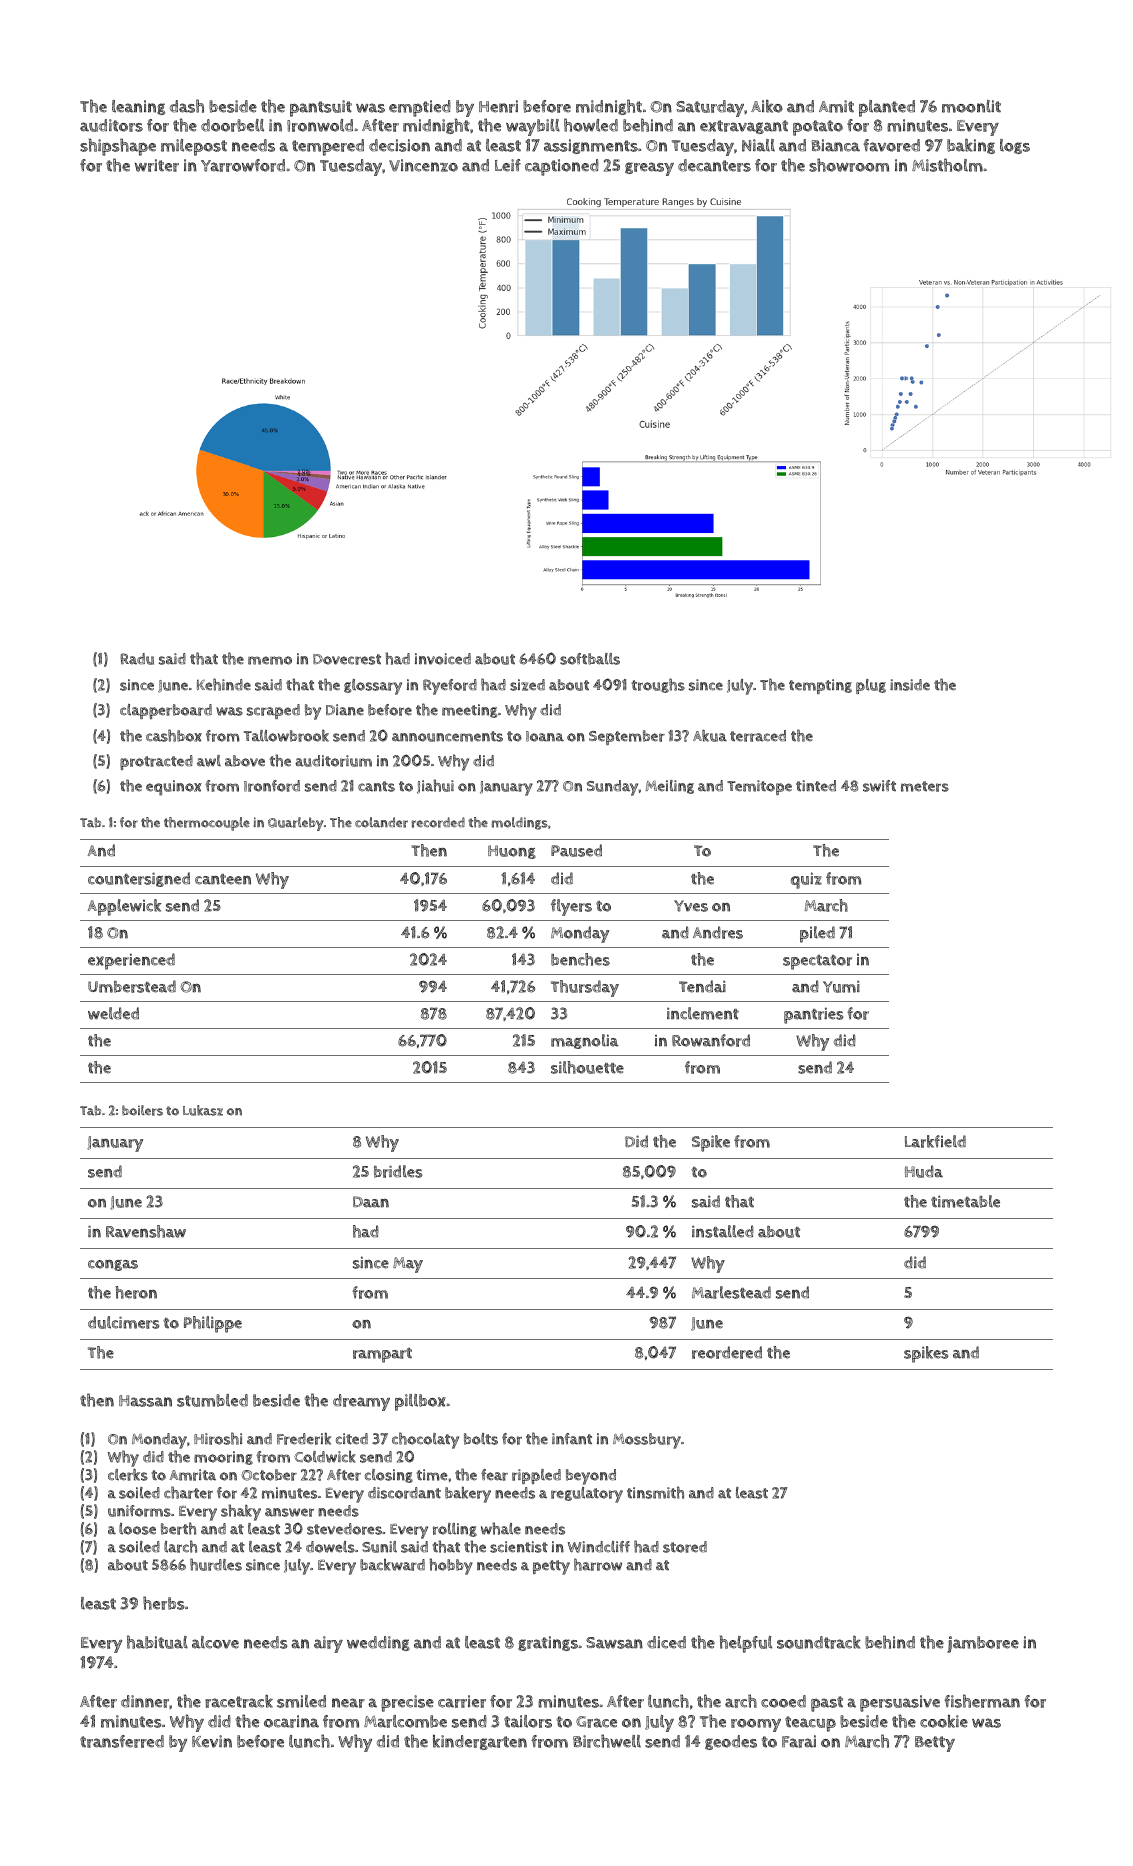  I want to click on stored, so click(685, 1547).
